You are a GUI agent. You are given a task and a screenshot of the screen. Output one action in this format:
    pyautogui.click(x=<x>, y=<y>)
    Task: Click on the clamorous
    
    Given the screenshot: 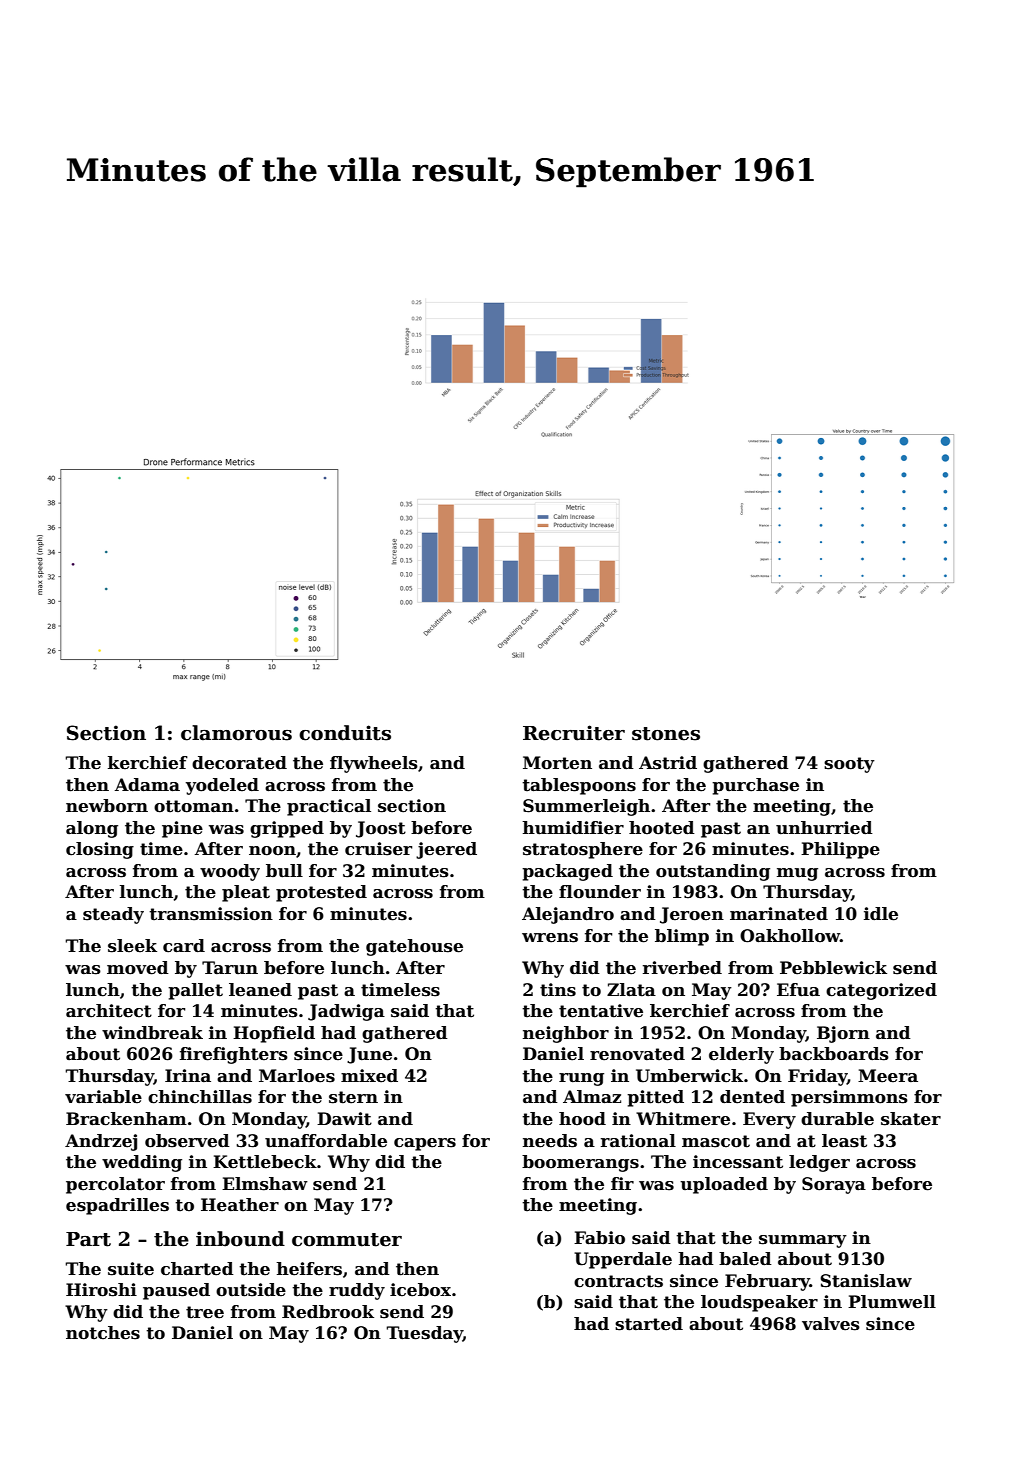 What is the action you would take?
    pyautogui.click(x=236, y=733)
